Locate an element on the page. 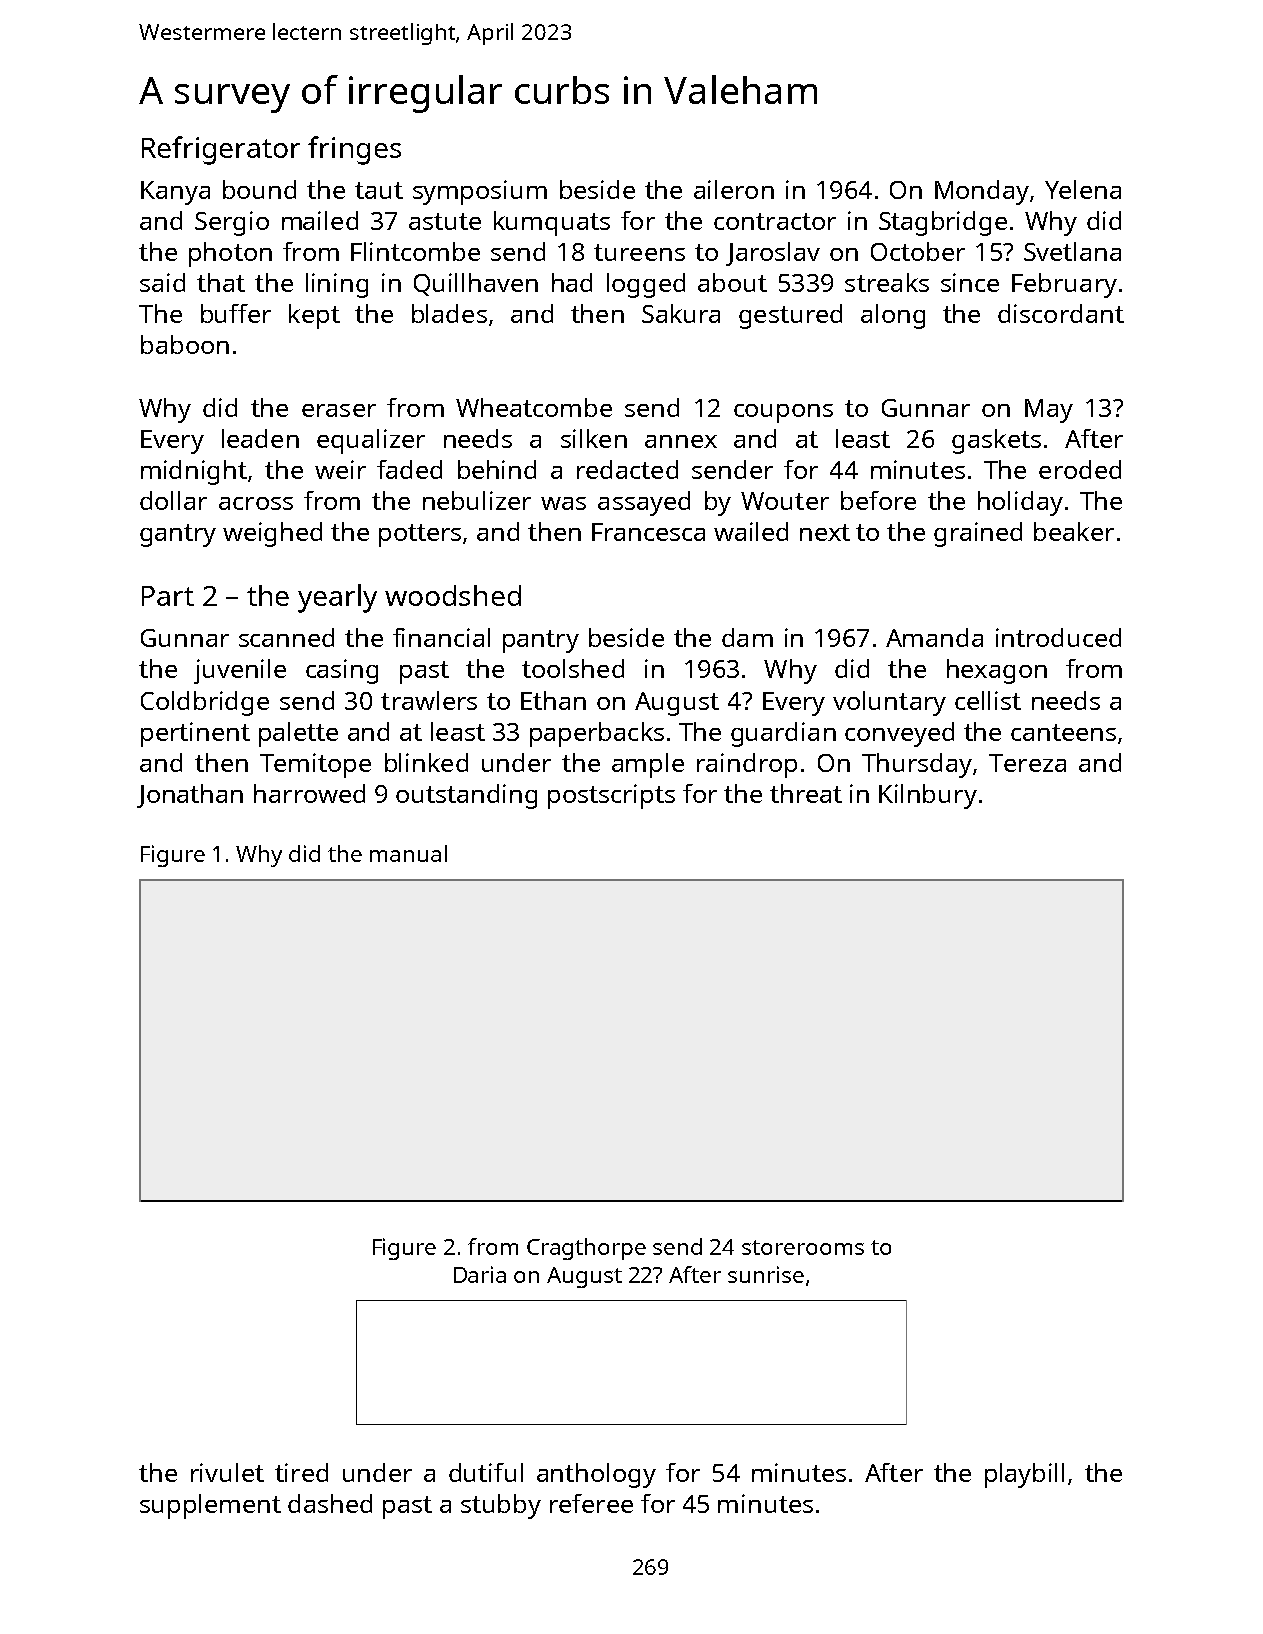 The image size is (1263, 1634). Daria is located at coordinates (480, 1274).
